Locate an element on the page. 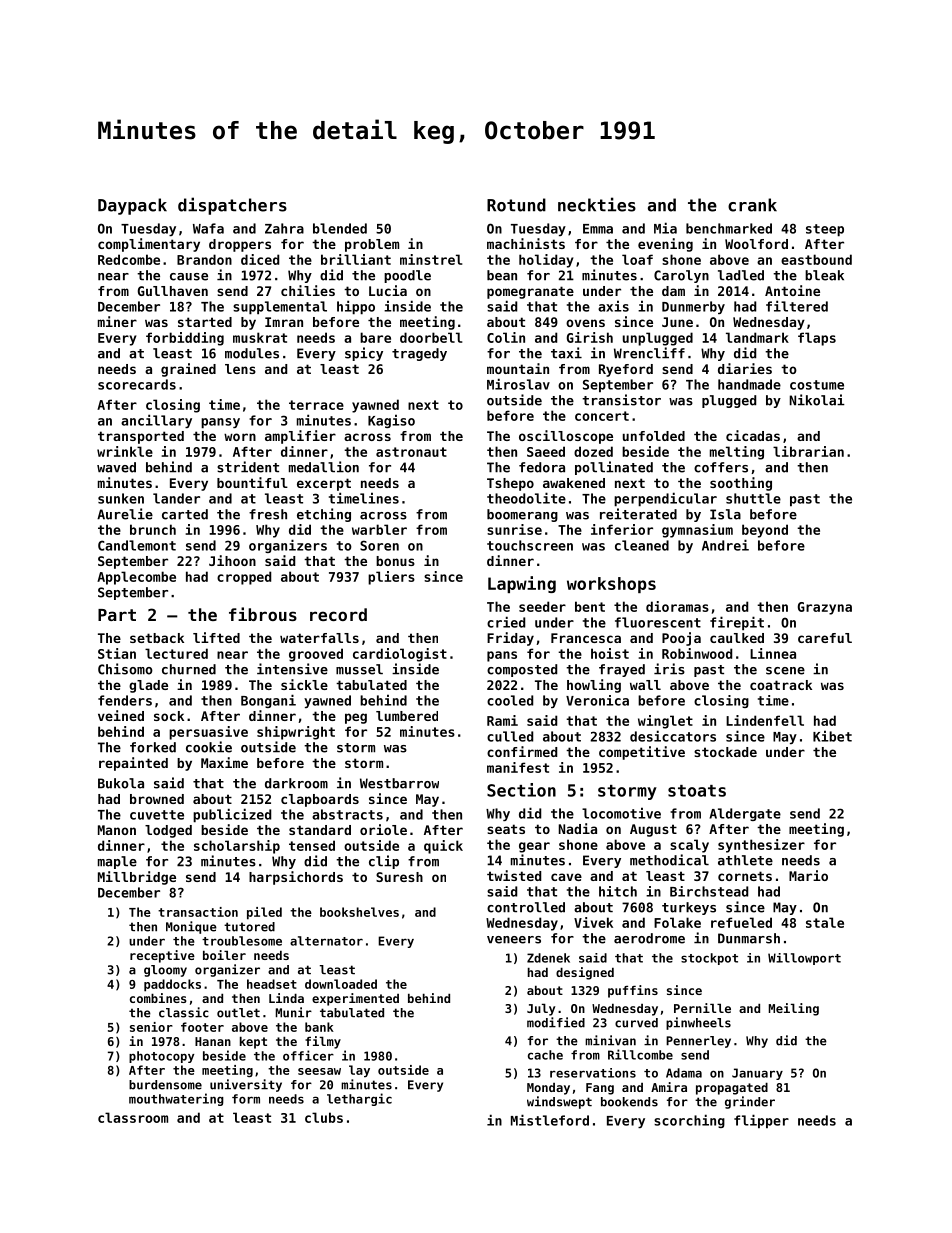  mouthwatering is located at coordinates (176, 1099).
